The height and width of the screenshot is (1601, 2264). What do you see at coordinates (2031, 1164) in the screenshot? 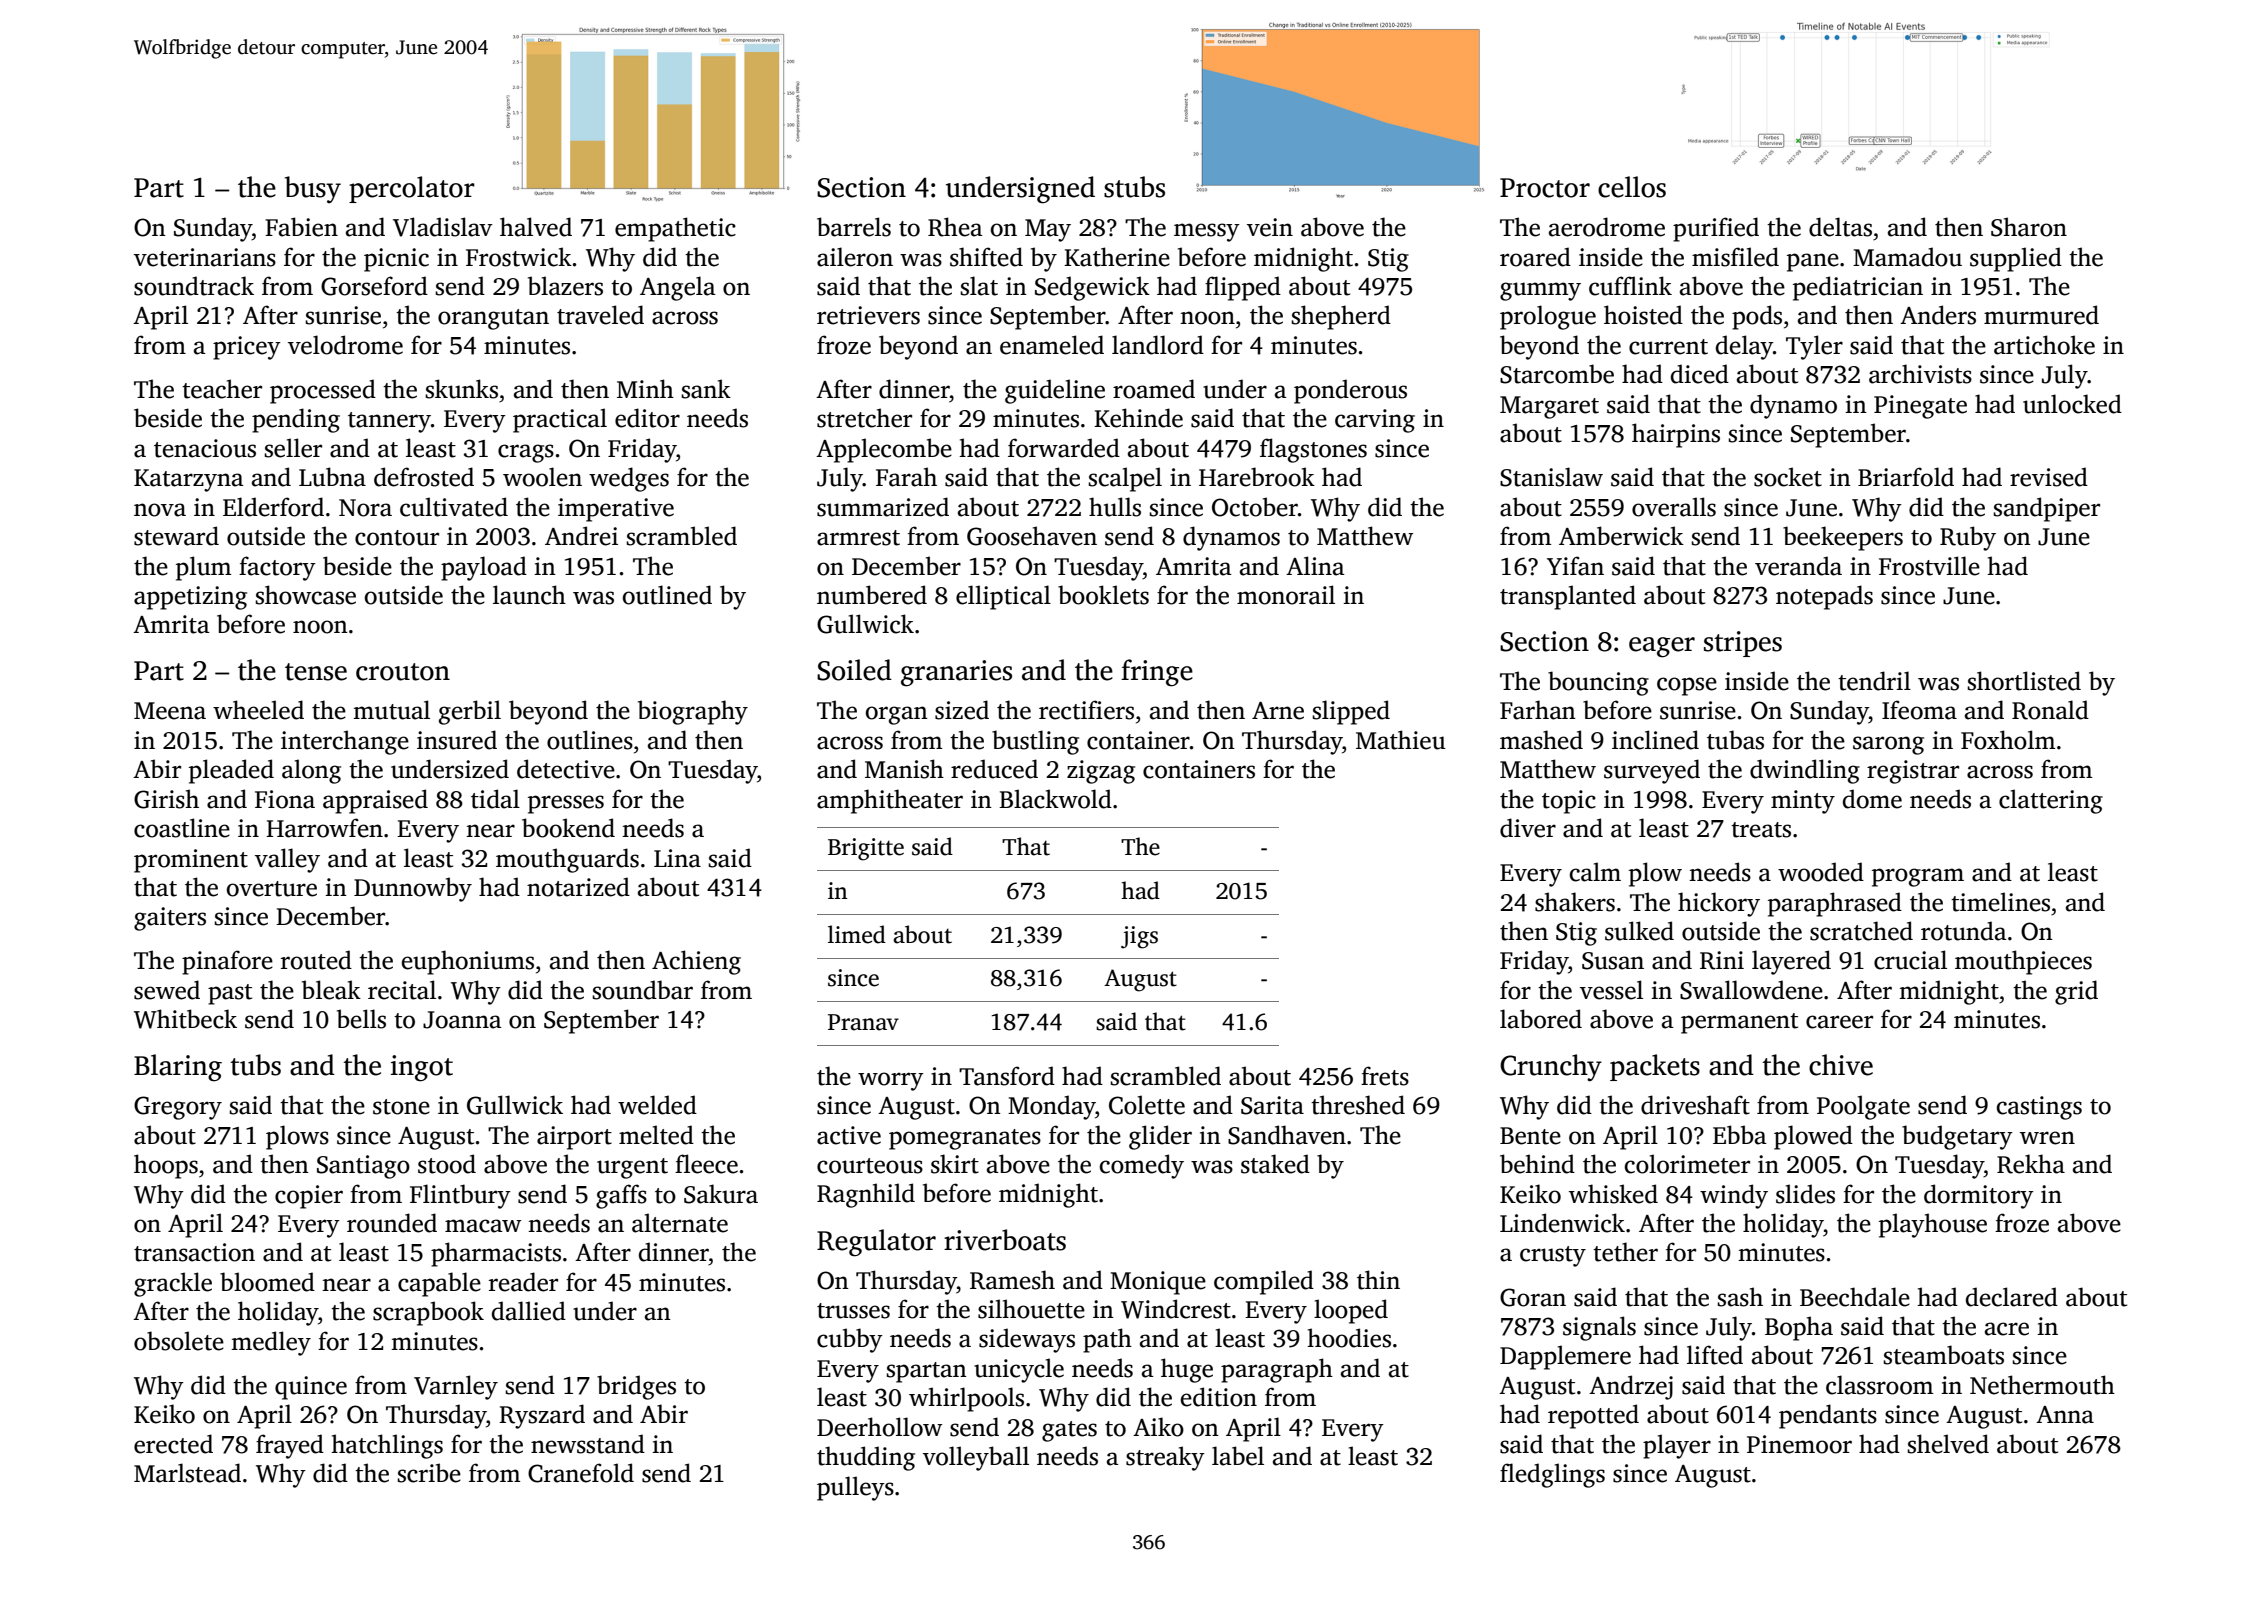
I see `Rekha` at bounding box center [2031, 1164].
